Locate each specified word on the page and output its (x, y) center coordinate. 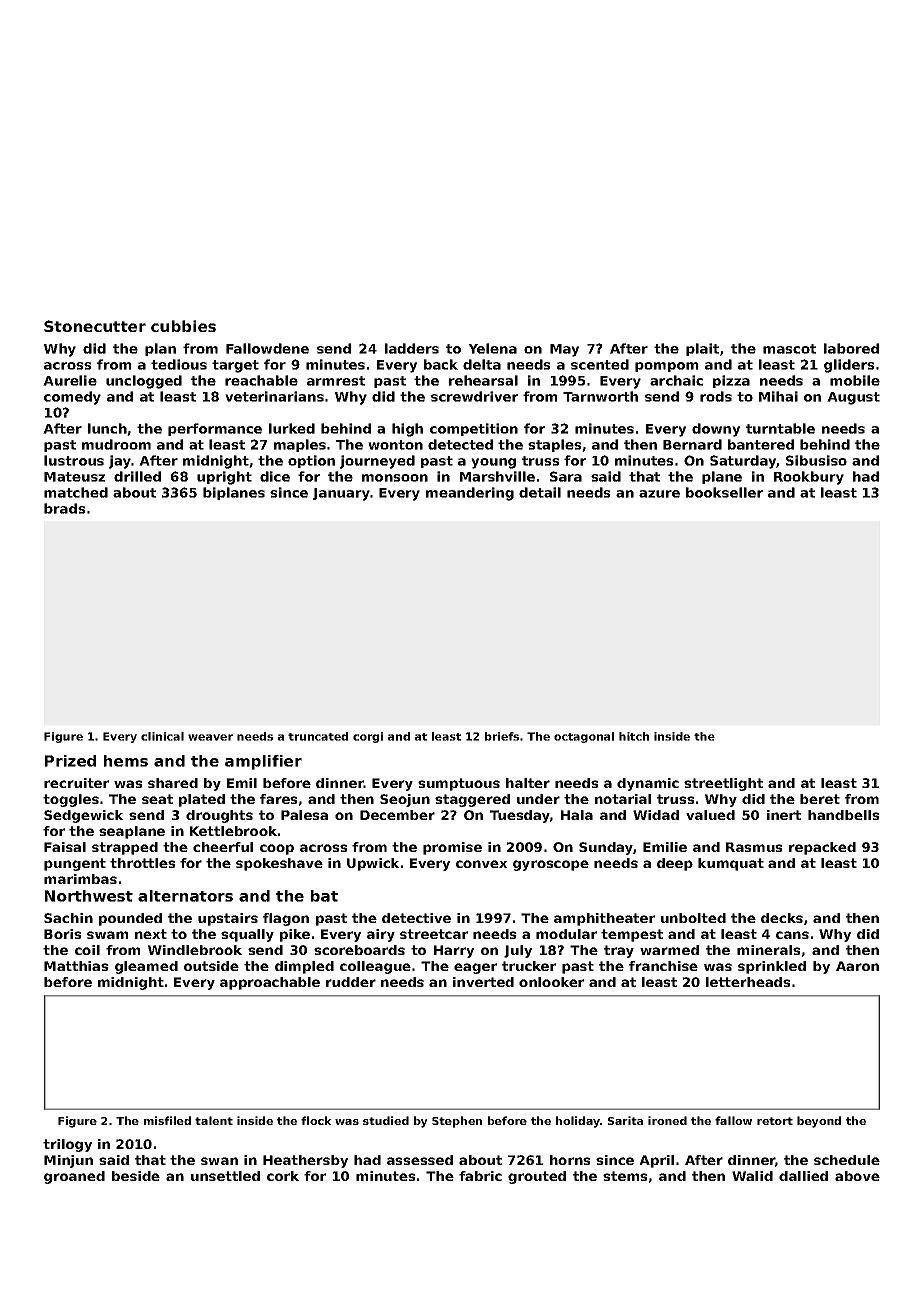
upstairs (228, 919)
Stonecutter (95, 326)
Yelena (492, 348)
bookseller (724, 492)
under (538, 799)
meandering (470, 494)
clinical (162, 736)
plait (702, 349)
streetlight (723, 784)
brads (64, 508)
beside (136, 1176)
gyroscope (551, 865)
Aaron (857, 966)
